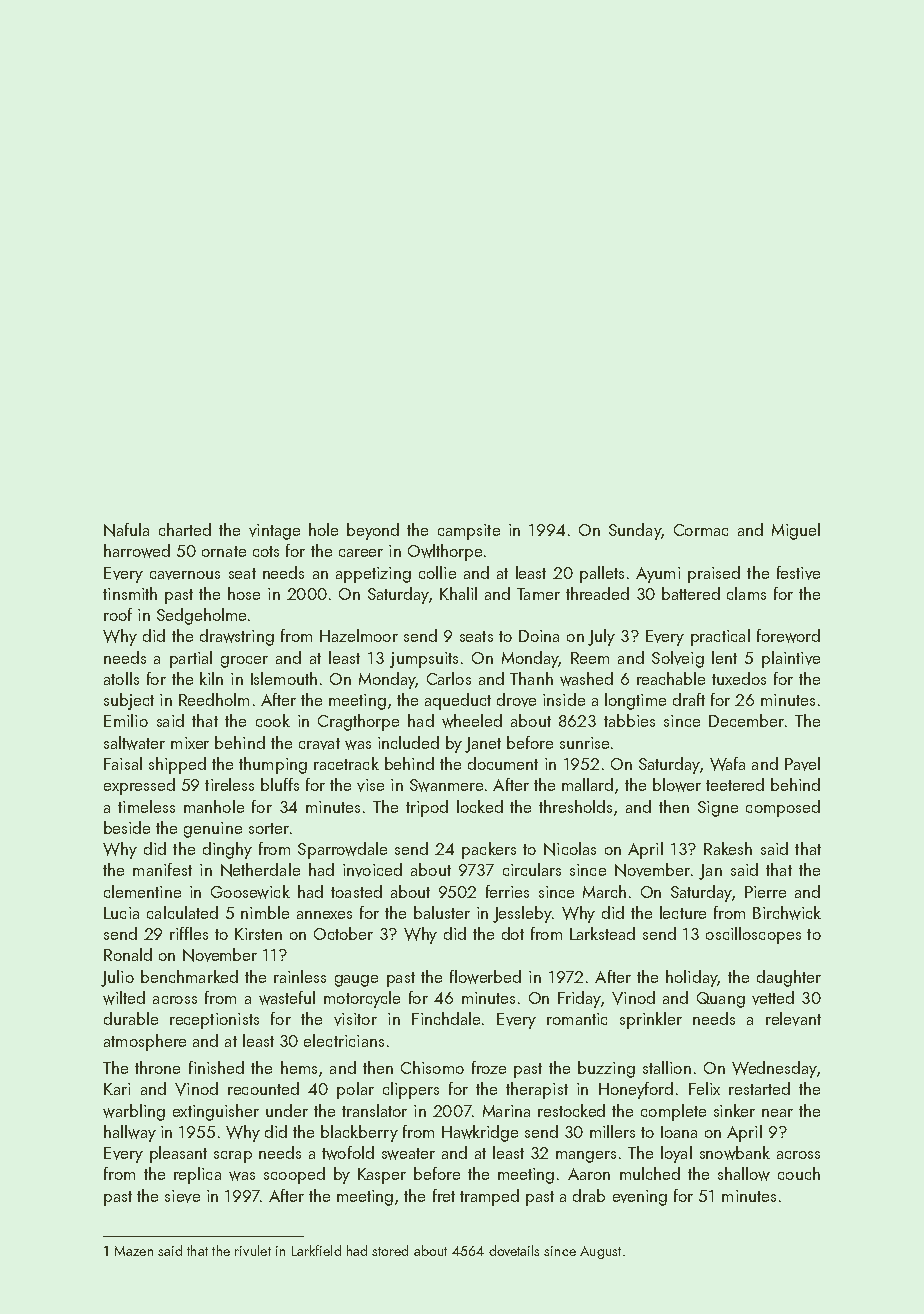 The height and width of the image is (1314, 924). What do you see at coordinates (269, 828) in the image?
I see `sorter` at bounding box center [269, 828].
